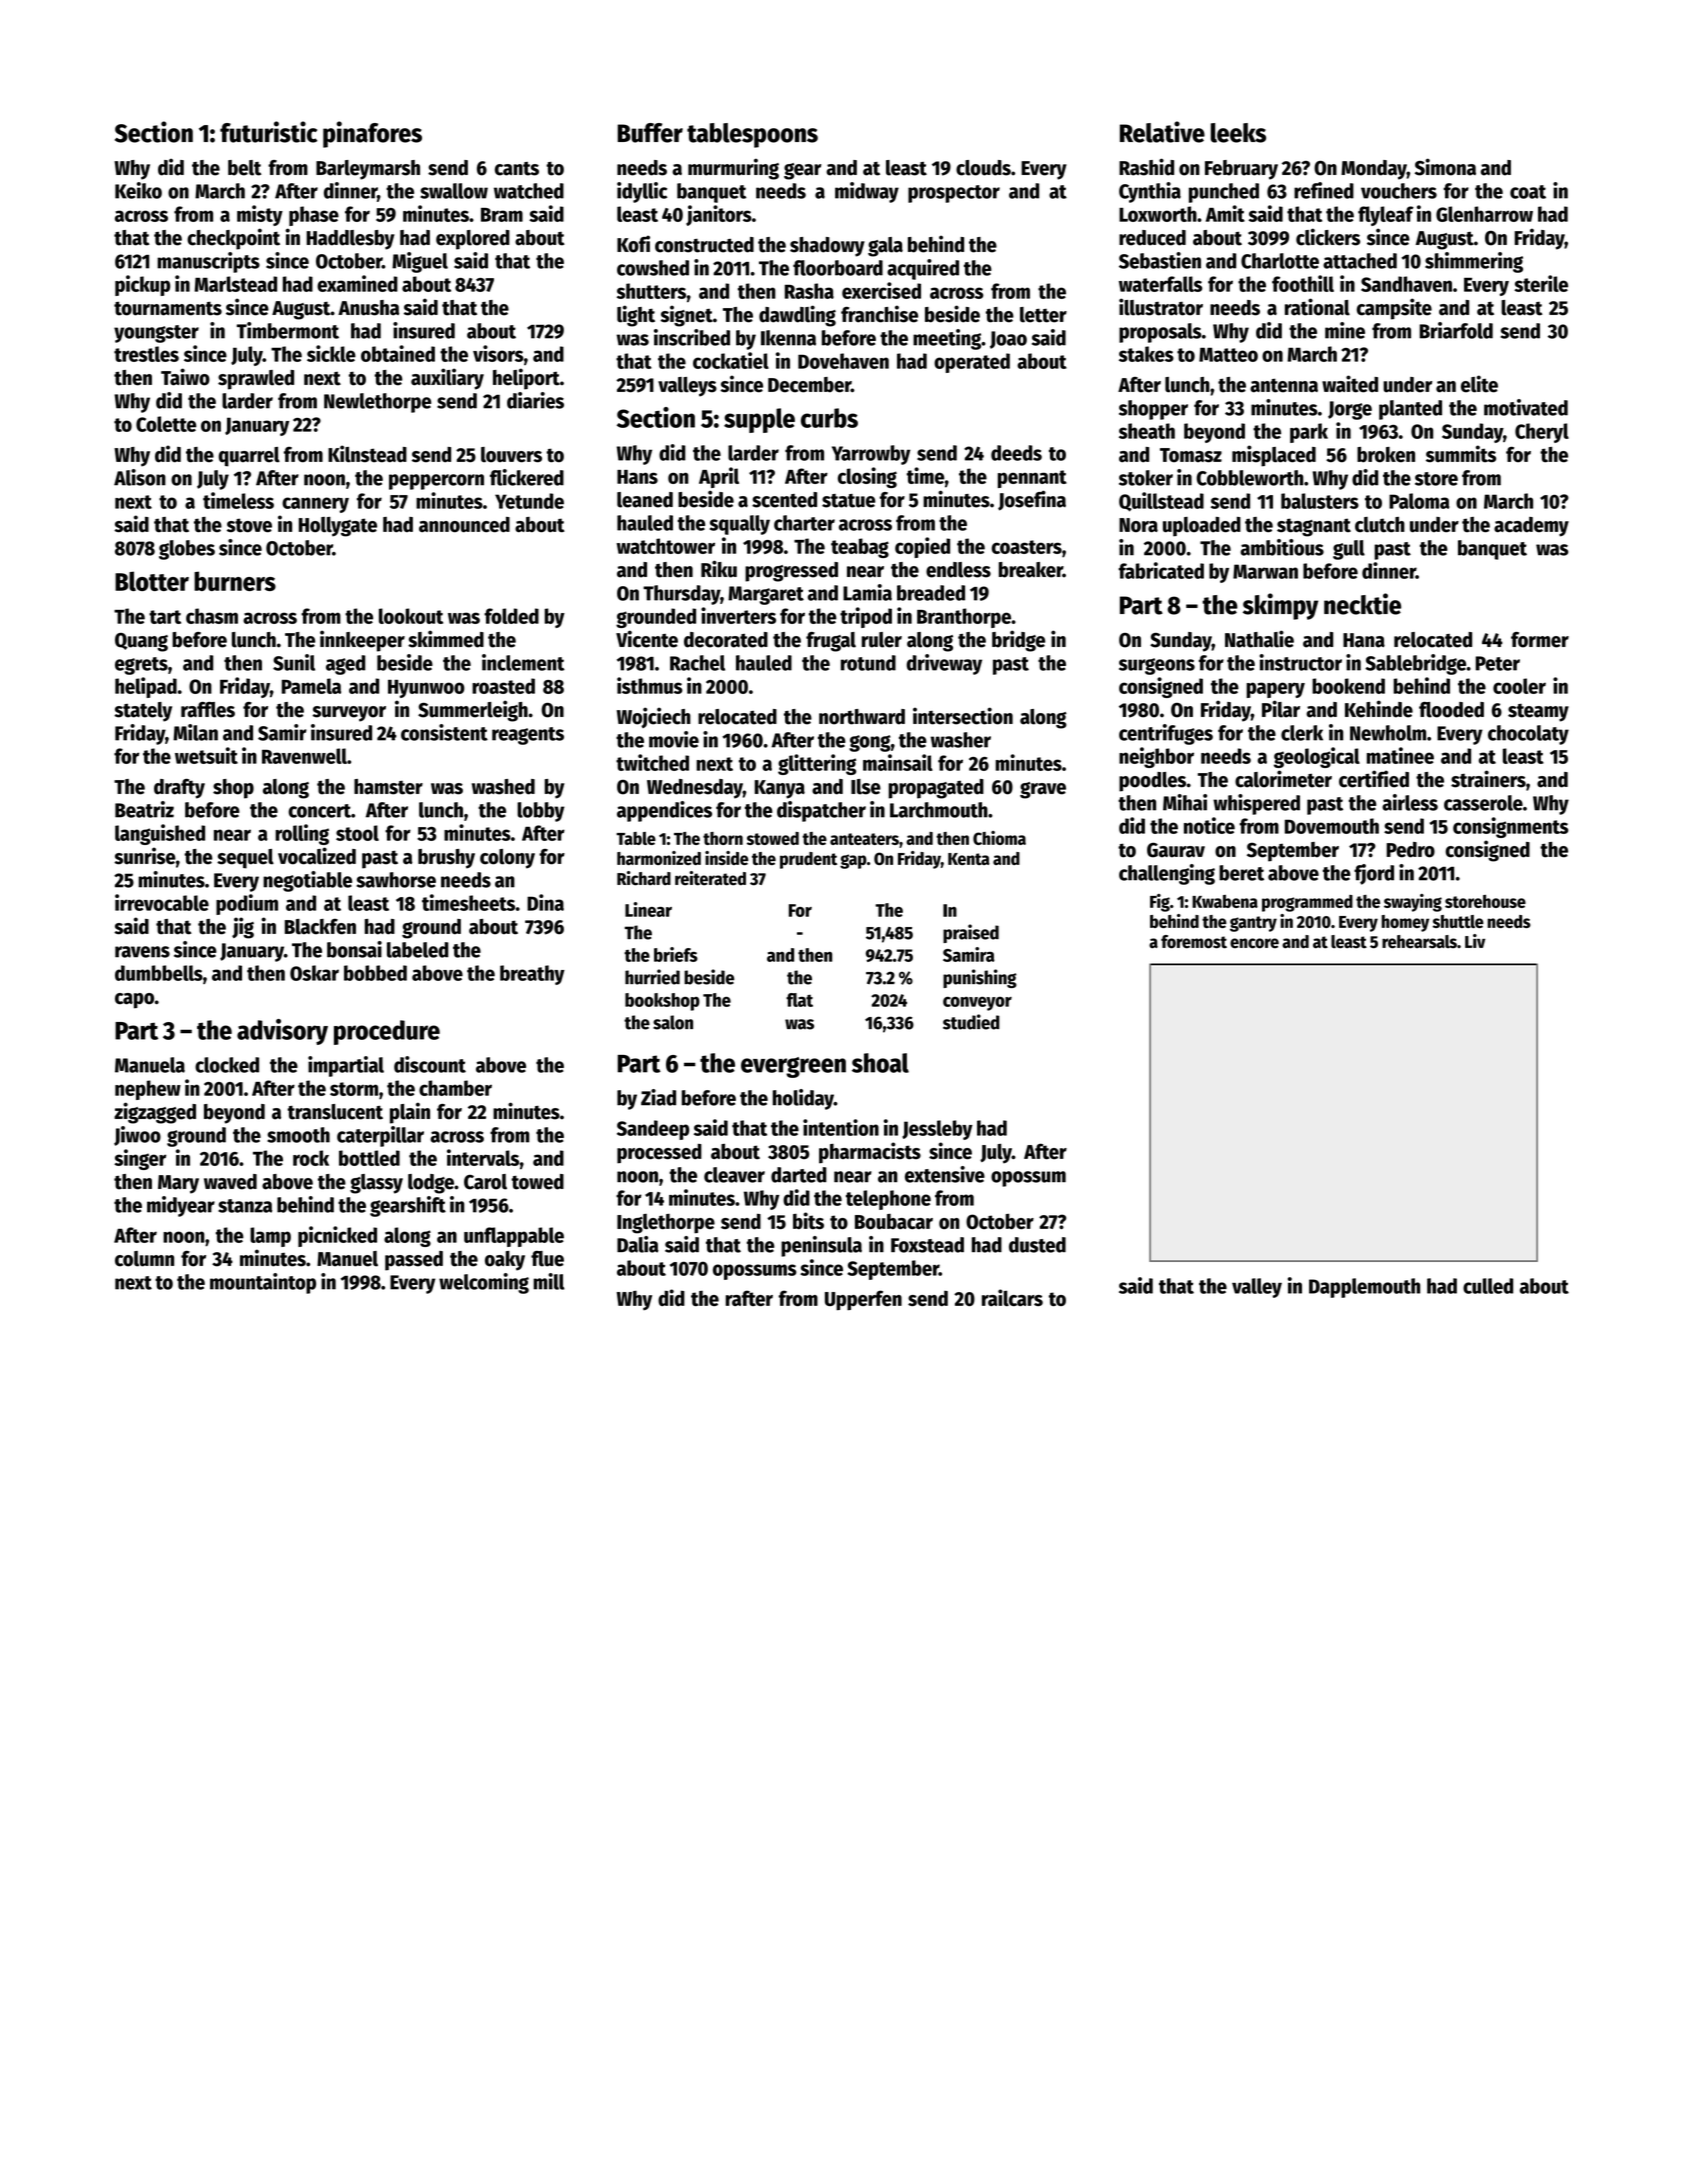 This screenshot has height=2178, width=1683. What do you see at coordinates (1374, 874) in the screenshot?
I see `fjord` at bounding box center [1374, 874].
